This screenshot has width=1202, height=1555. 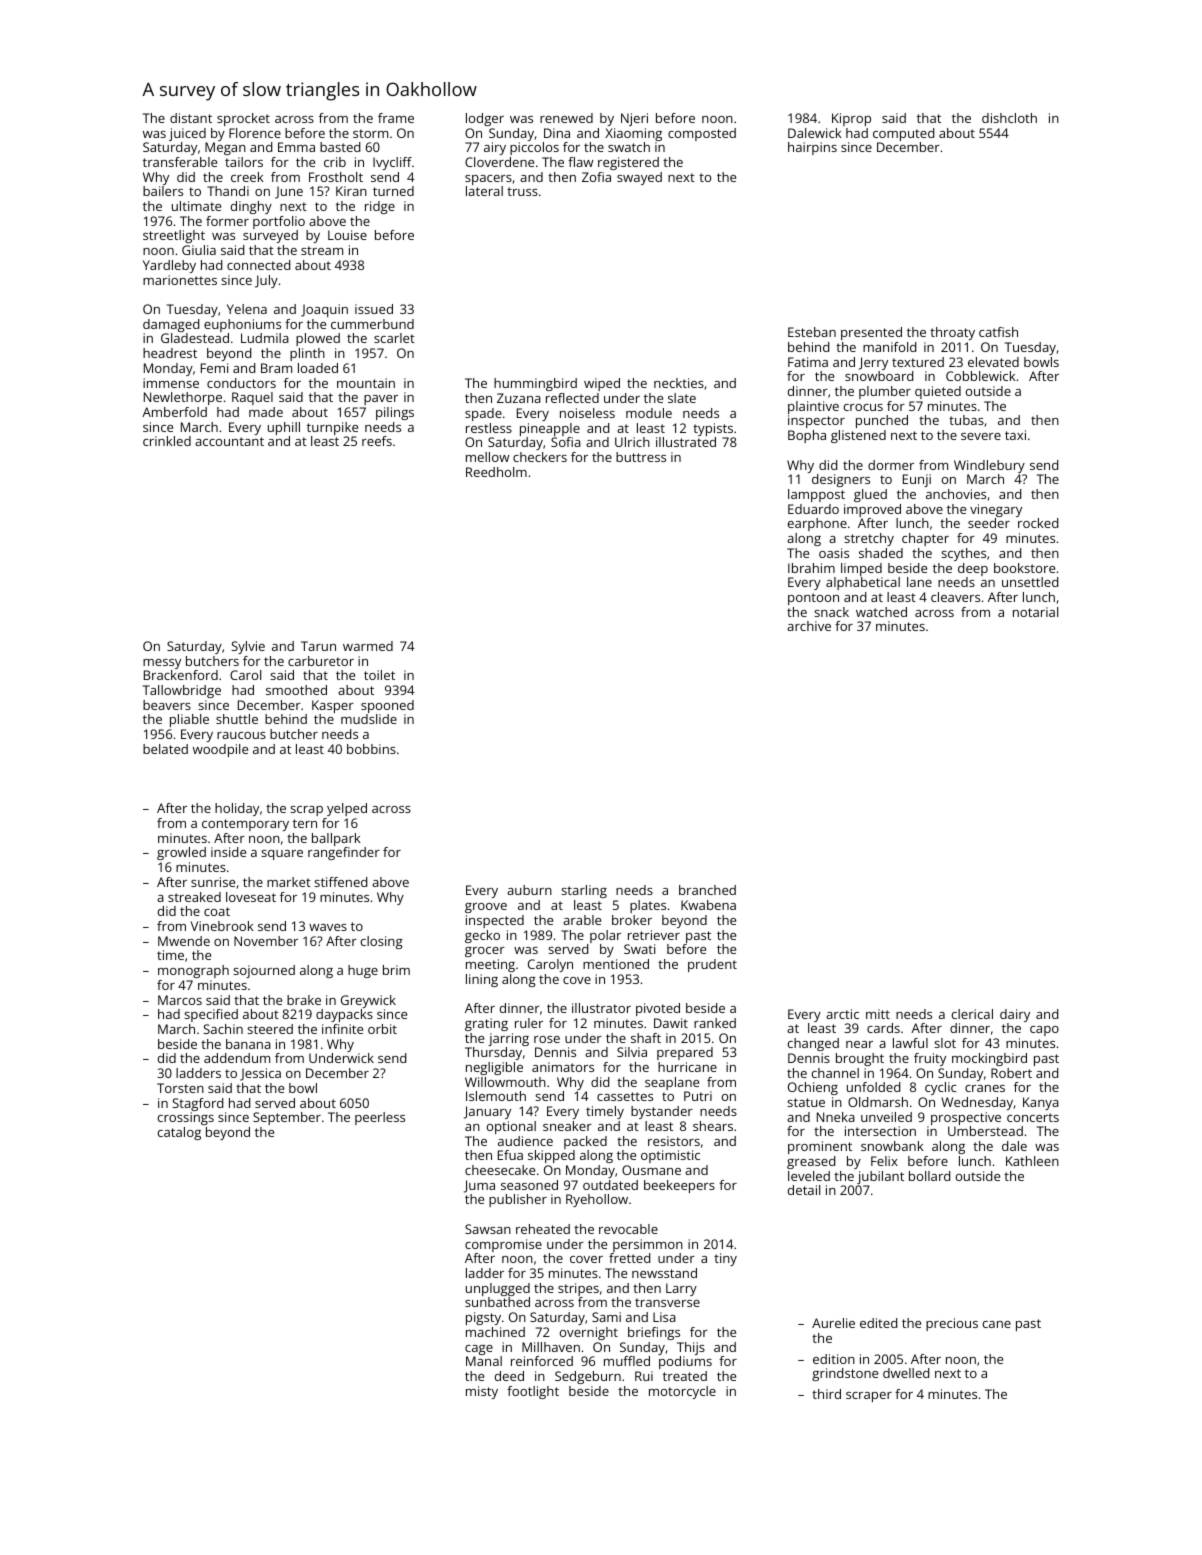 What do you see at coordinates (179, 1133) in the screenshot?
I see `catalog` at bounding box center [179, 1133].
